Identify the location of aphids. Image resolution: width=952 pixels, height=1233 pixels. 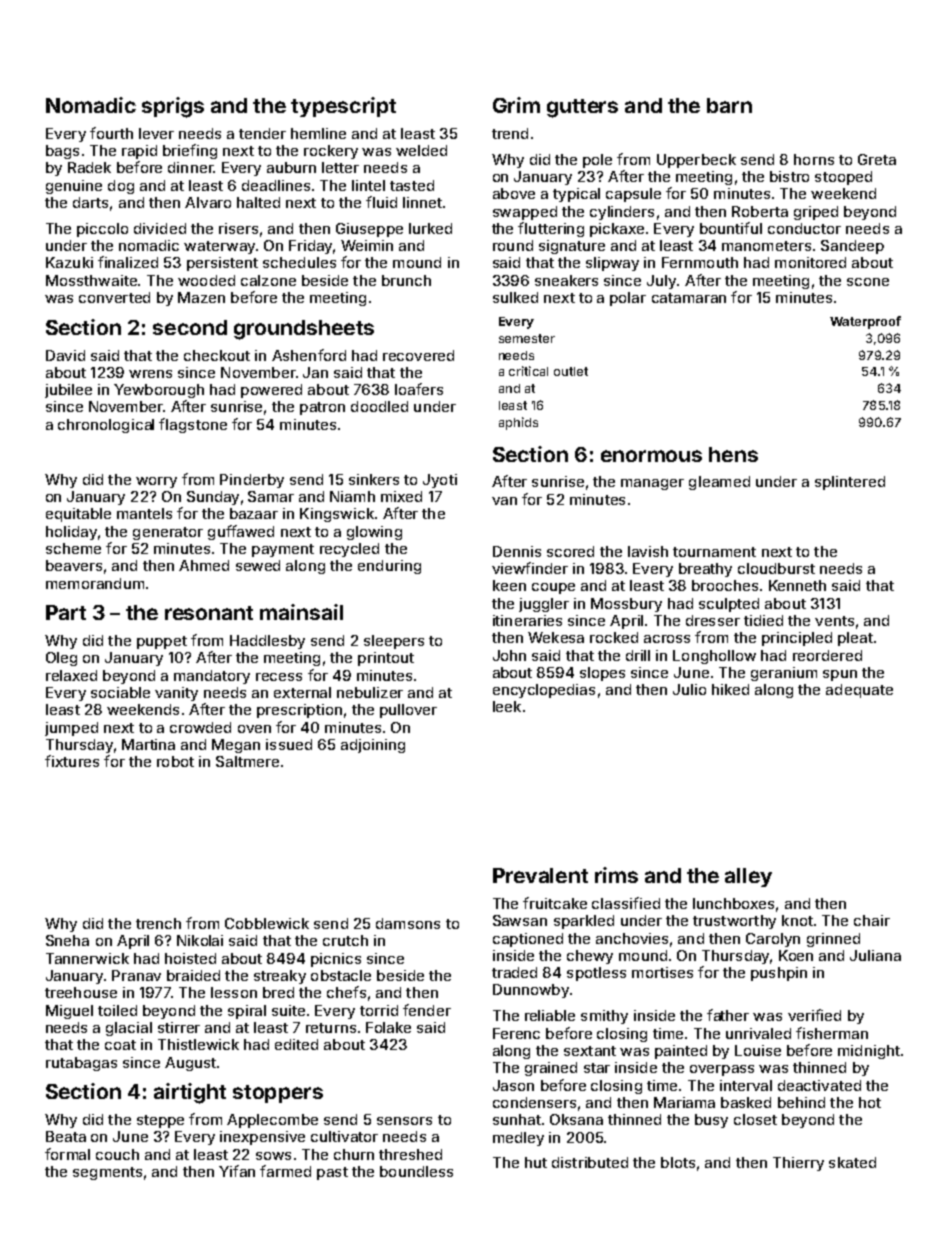
(518, 423).
